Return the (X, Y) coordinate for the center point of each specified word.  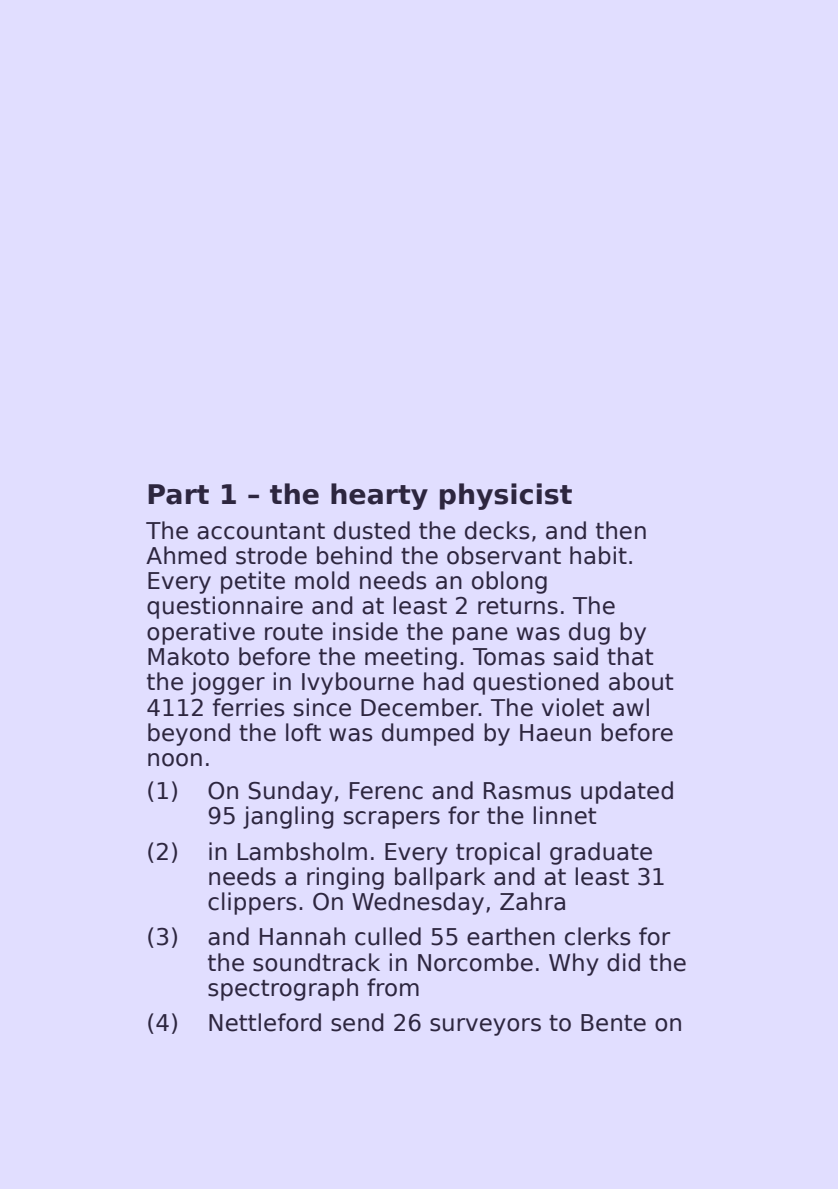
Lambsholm (302, 851)
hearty (379, 496)
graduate (601, 853)
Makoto (188, 656)
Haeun (555, 733)
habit (598, 555)
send (357, 1022)
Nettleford (265, 1022)
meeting (411, 658)
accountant (261, 531)
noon (175, 760)
